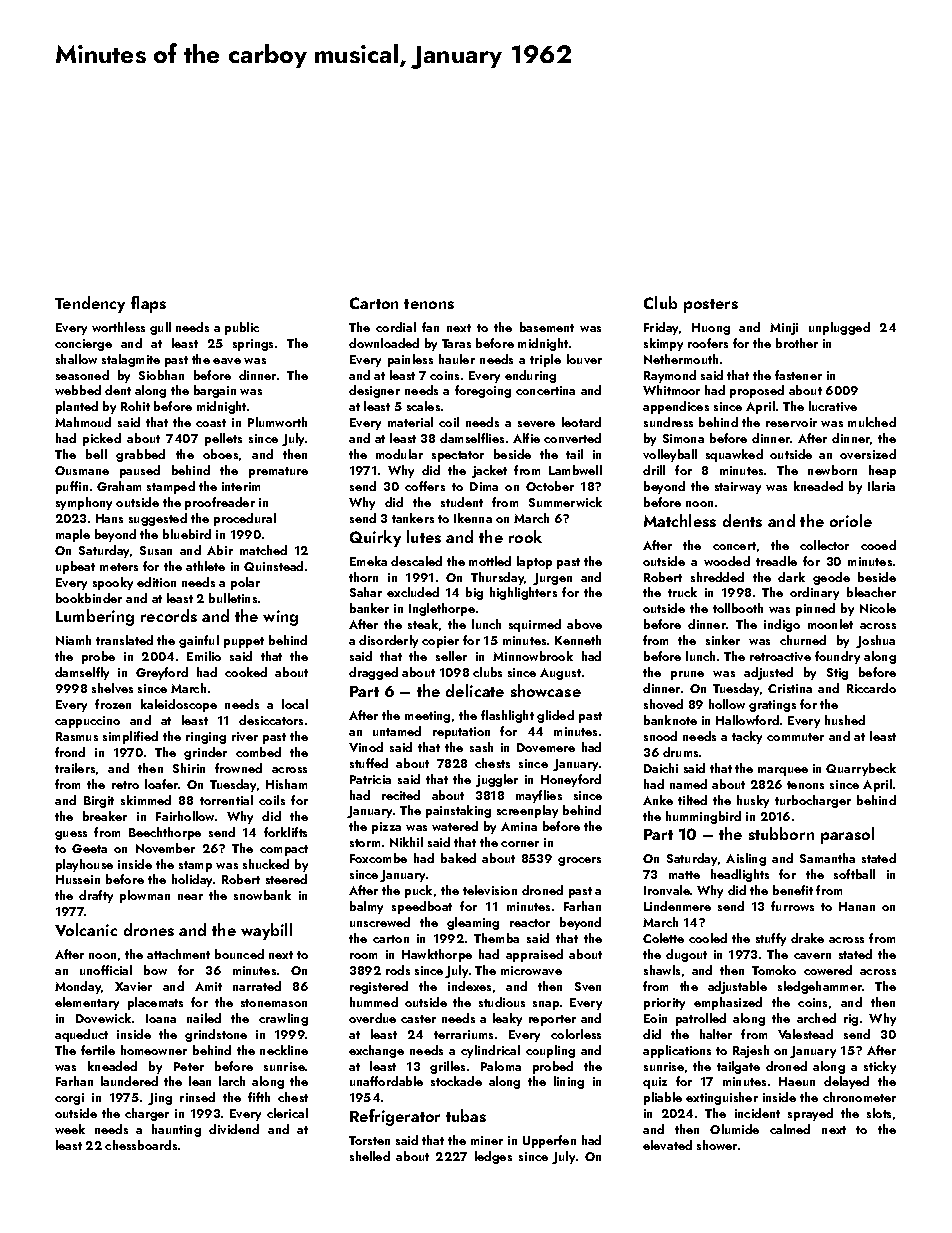 This screenshot has width=952, height=1233. I want to click on slots, so click(879, 1113).
